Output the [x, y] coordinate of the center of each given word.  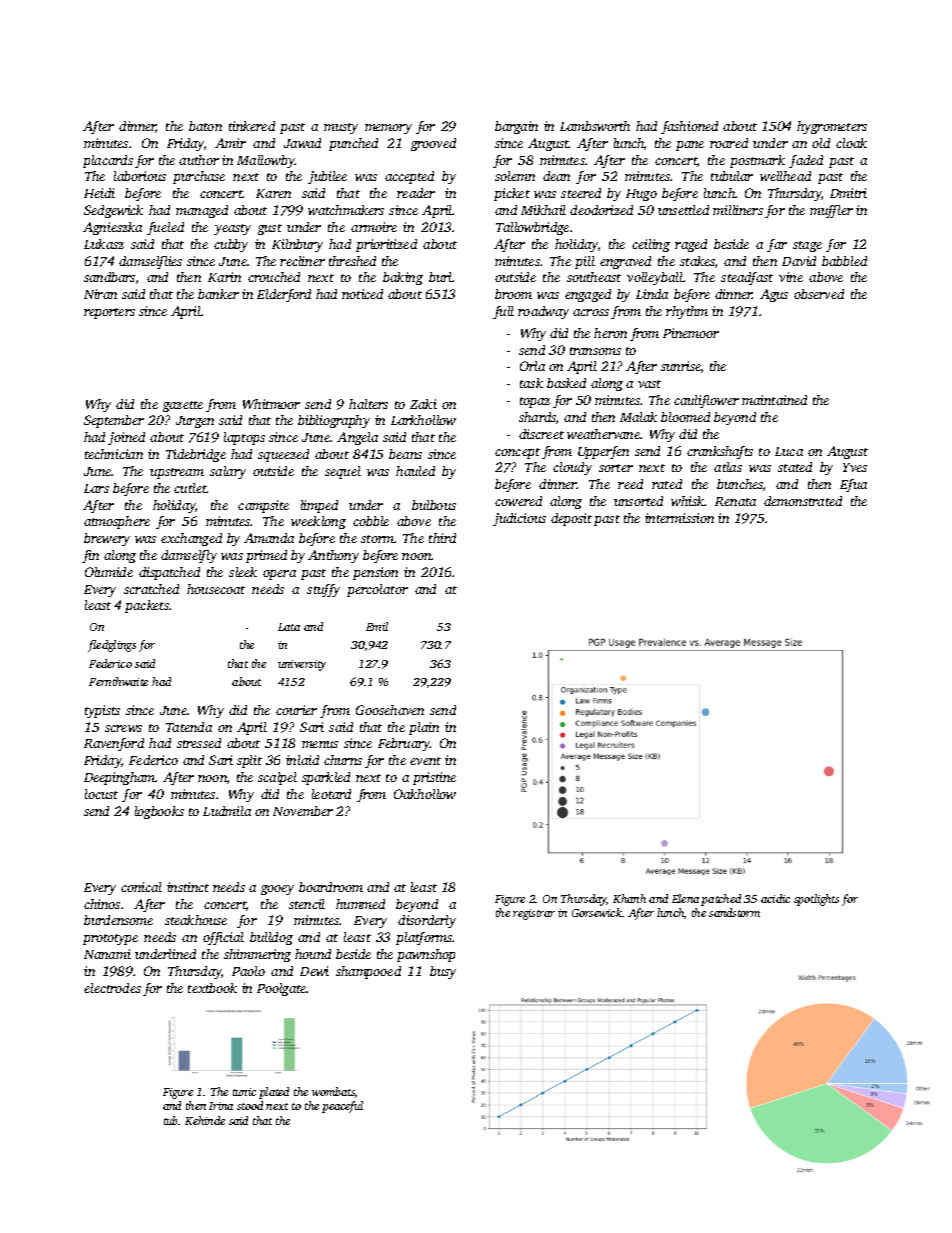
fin [90, 556]
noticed [362, 294]
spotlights [816, 900]
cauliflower [706, 401]
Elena [685, 898]
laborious [140, 176]
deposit [571, 519]
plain [424, 728]
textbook [212, 988]
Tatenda [189, 727]
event [425, 761]
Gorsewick [597, 912]
